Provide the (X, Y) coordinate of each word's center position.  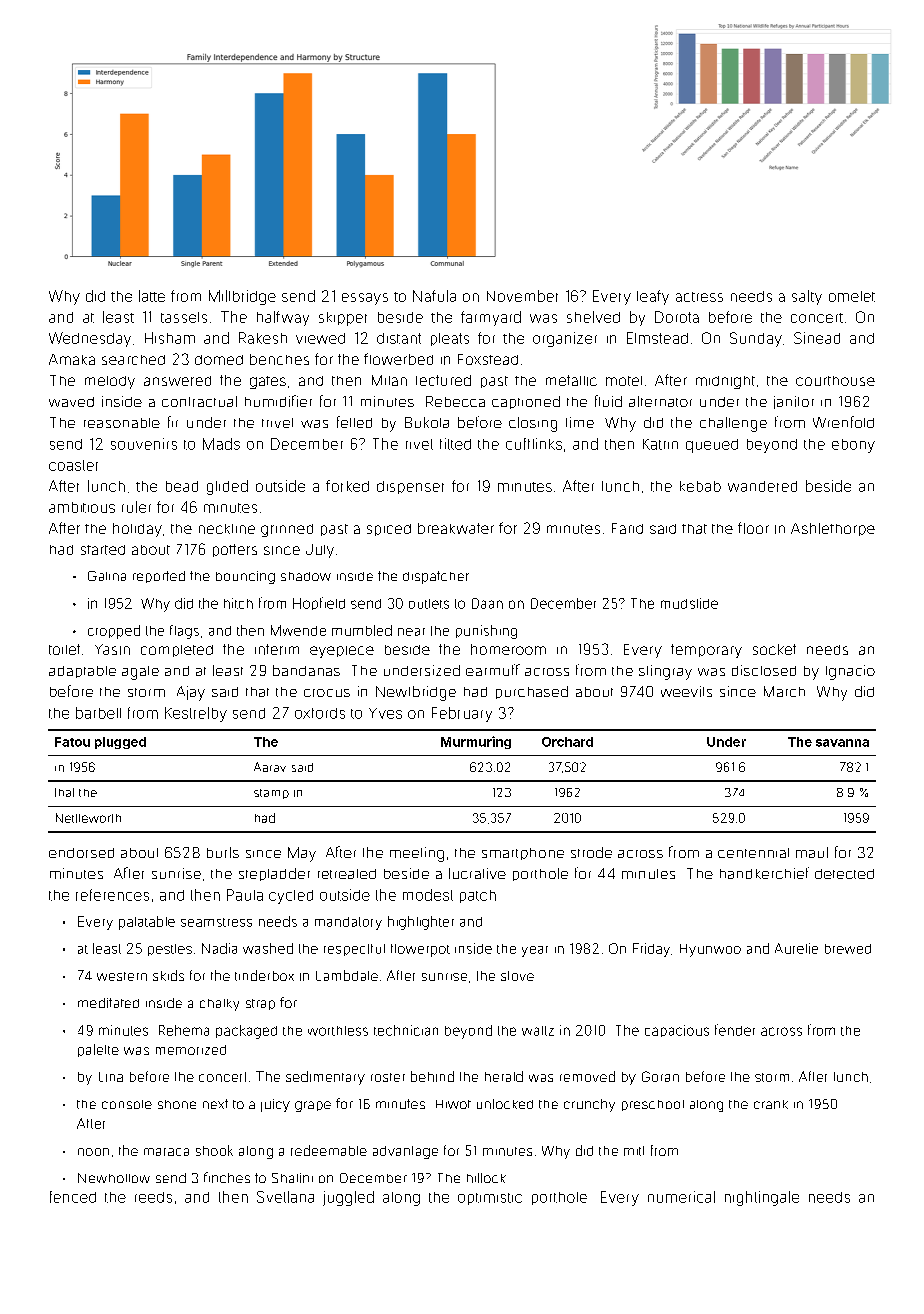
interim (277, 649)
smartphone (523, 854)
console (127, 1104)
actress (699, 297)
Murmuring (476, 742)
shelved (593, 317)
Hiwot (453, 1104)
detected (844, 874)
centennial (753, 853)
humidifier (278, 401)
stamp (271, 794)
